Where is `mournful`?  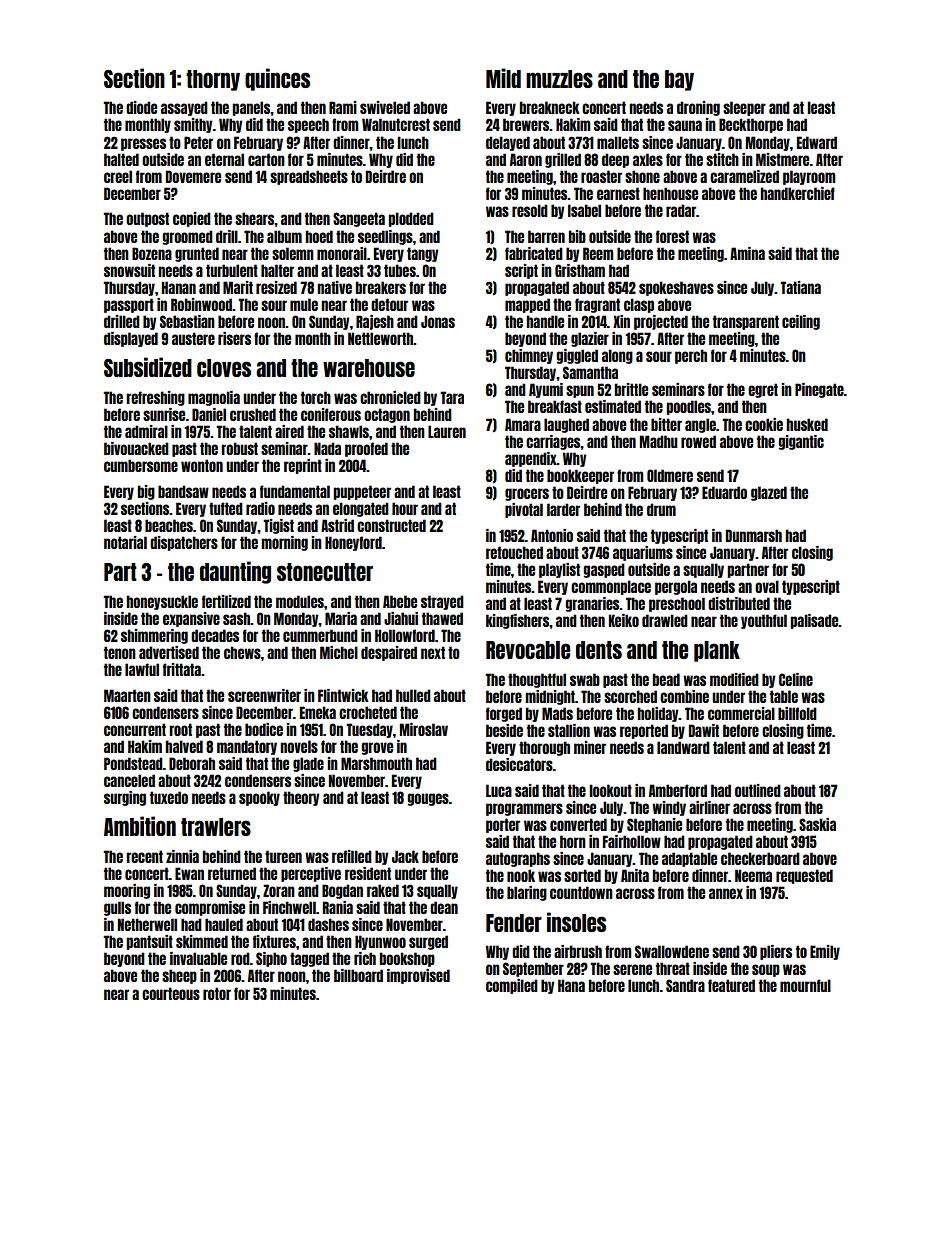
mournful is located at coordinates (805, 985).
